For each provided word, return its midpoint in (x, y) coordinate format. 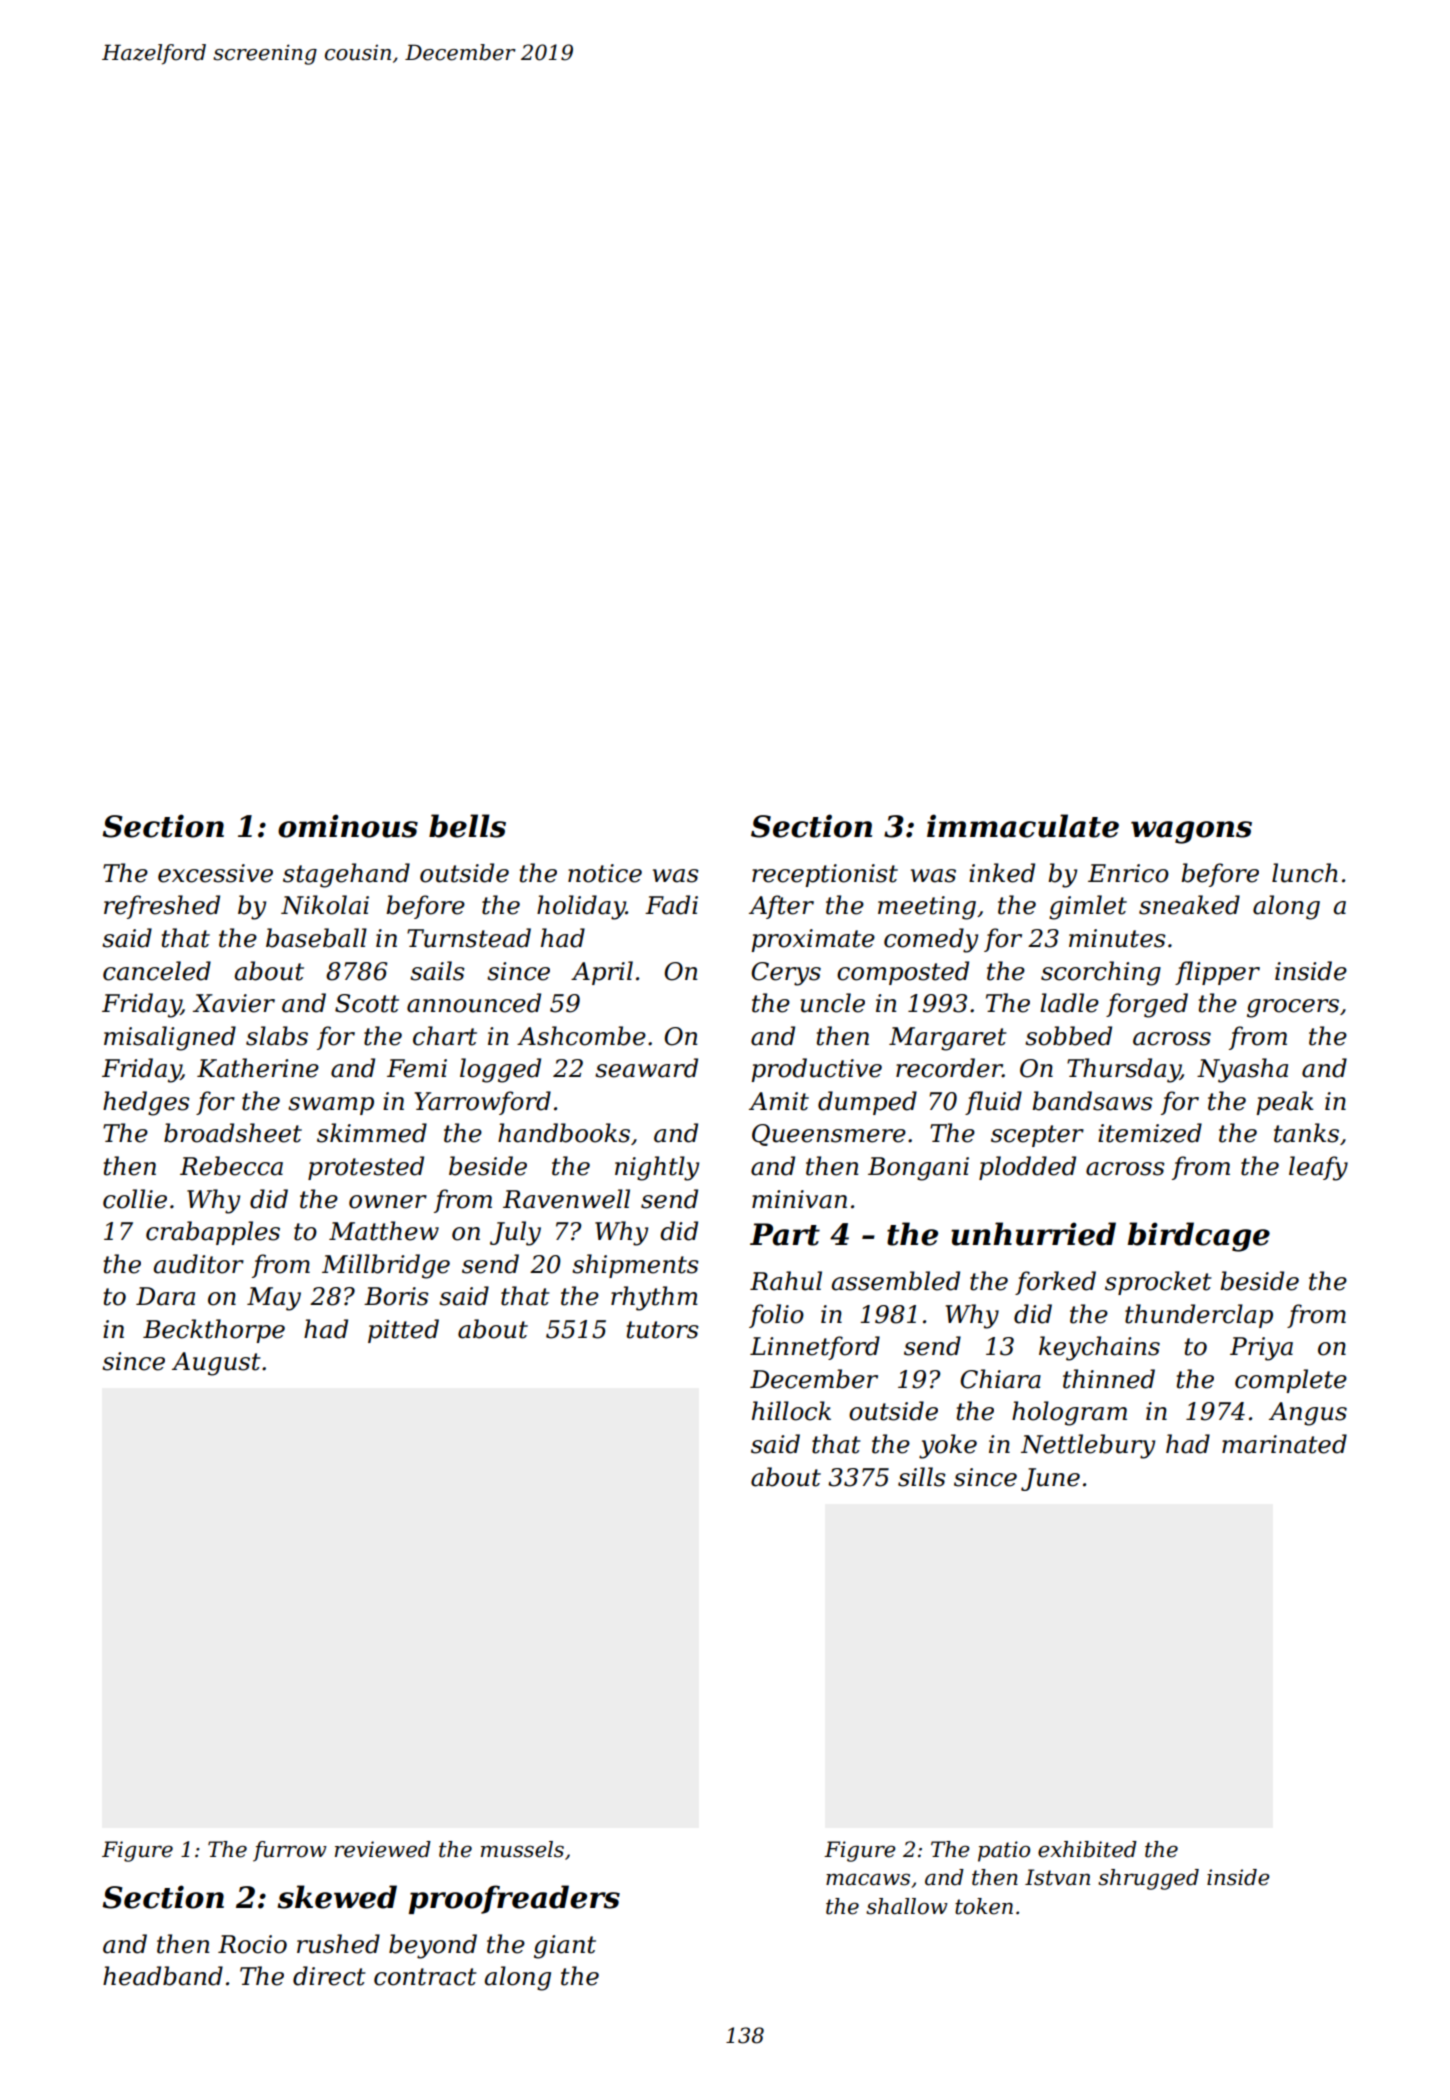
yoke (948, 1446)
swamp (331, 1106)
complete (1291, 1381)
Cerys (786, 974)
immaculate (1023, 826)
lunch (1305, 873)
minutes (1117, 938)
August (216, 1364)
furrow (290, 1851)
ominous (348, 826)
